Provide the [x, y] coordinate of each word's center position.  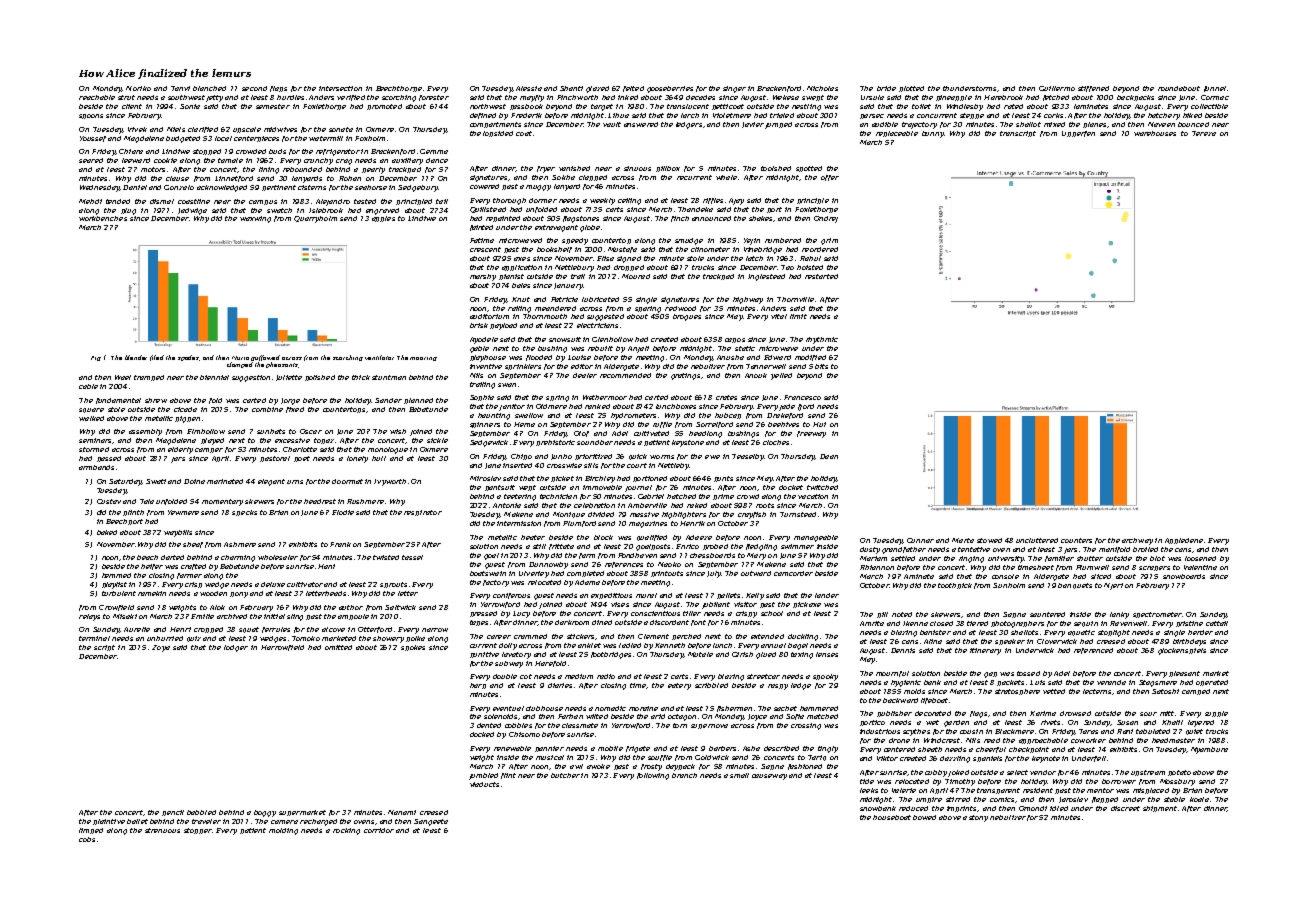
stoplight [1114, 633]
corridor [379, 830]
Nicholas [822, 88]
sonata [341, 129]
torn [680, 725]
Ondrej [826, 219]
